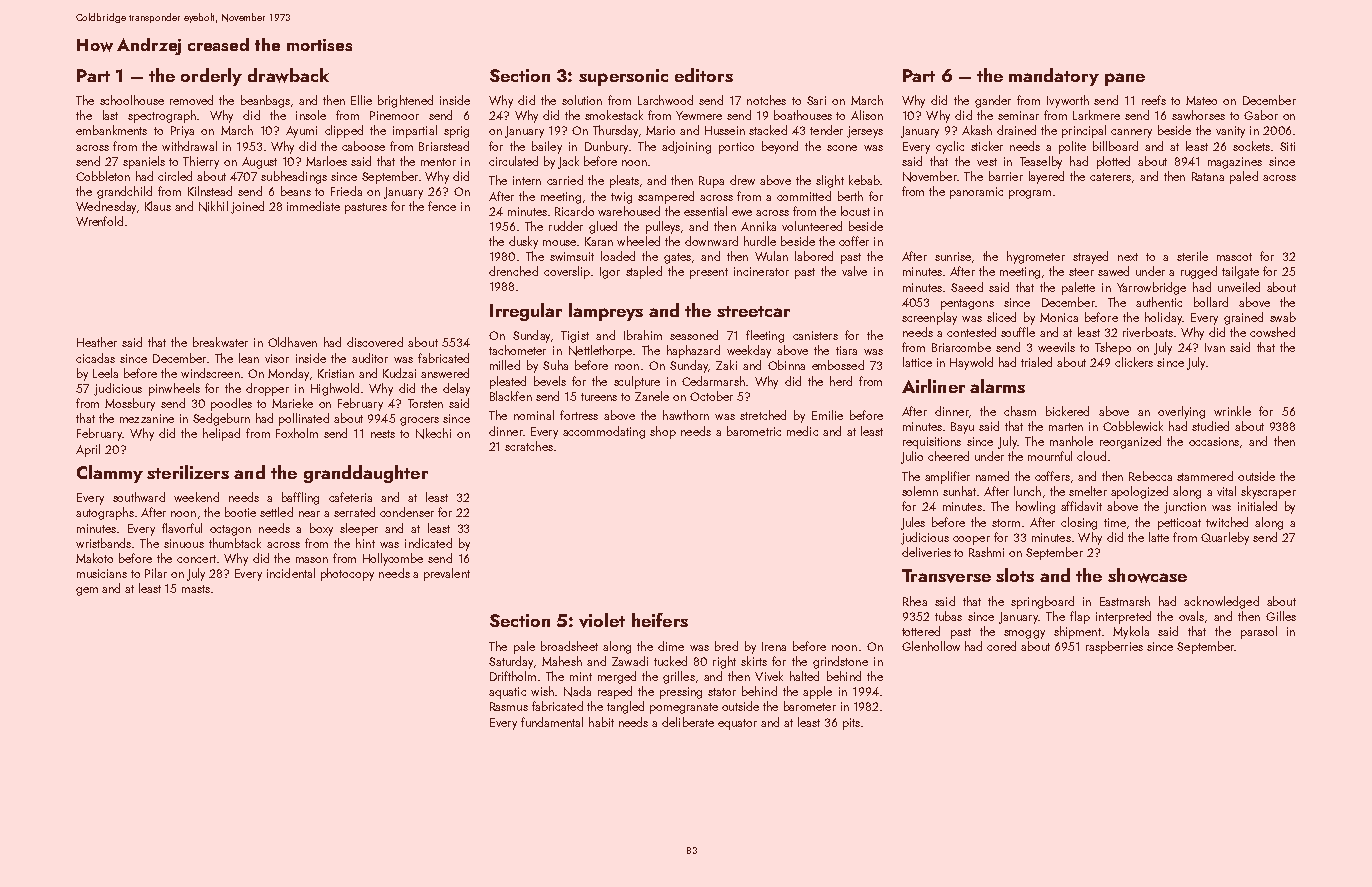 The height and width of the screenshot is (887, 1372). What do you see at coordinates (288, 75) in the screenshot?
I see `drawback` at bounding box center [288, 75].
